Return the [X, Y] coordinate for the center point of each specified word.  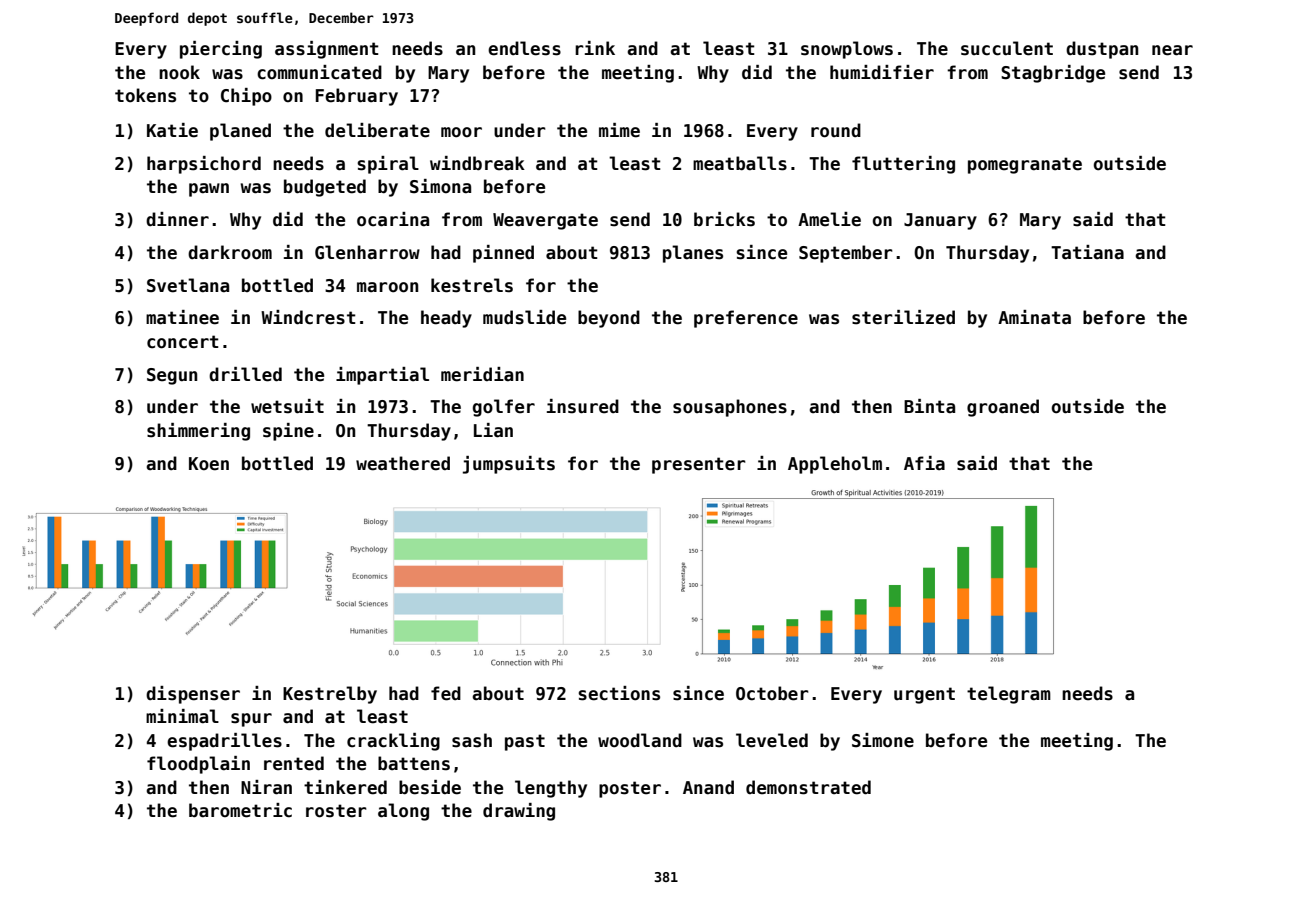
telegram [1009, 695]
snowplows [847, 50]
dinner [177, 219]
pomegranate [1025, 165]
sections [619, 693]
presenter [699, 465]
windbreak [477, 163]
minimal [182, 716]
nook [179, 72]
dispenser [193, 695]
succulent [1007, 48]
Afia [924, 463]
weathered [403, 463]
